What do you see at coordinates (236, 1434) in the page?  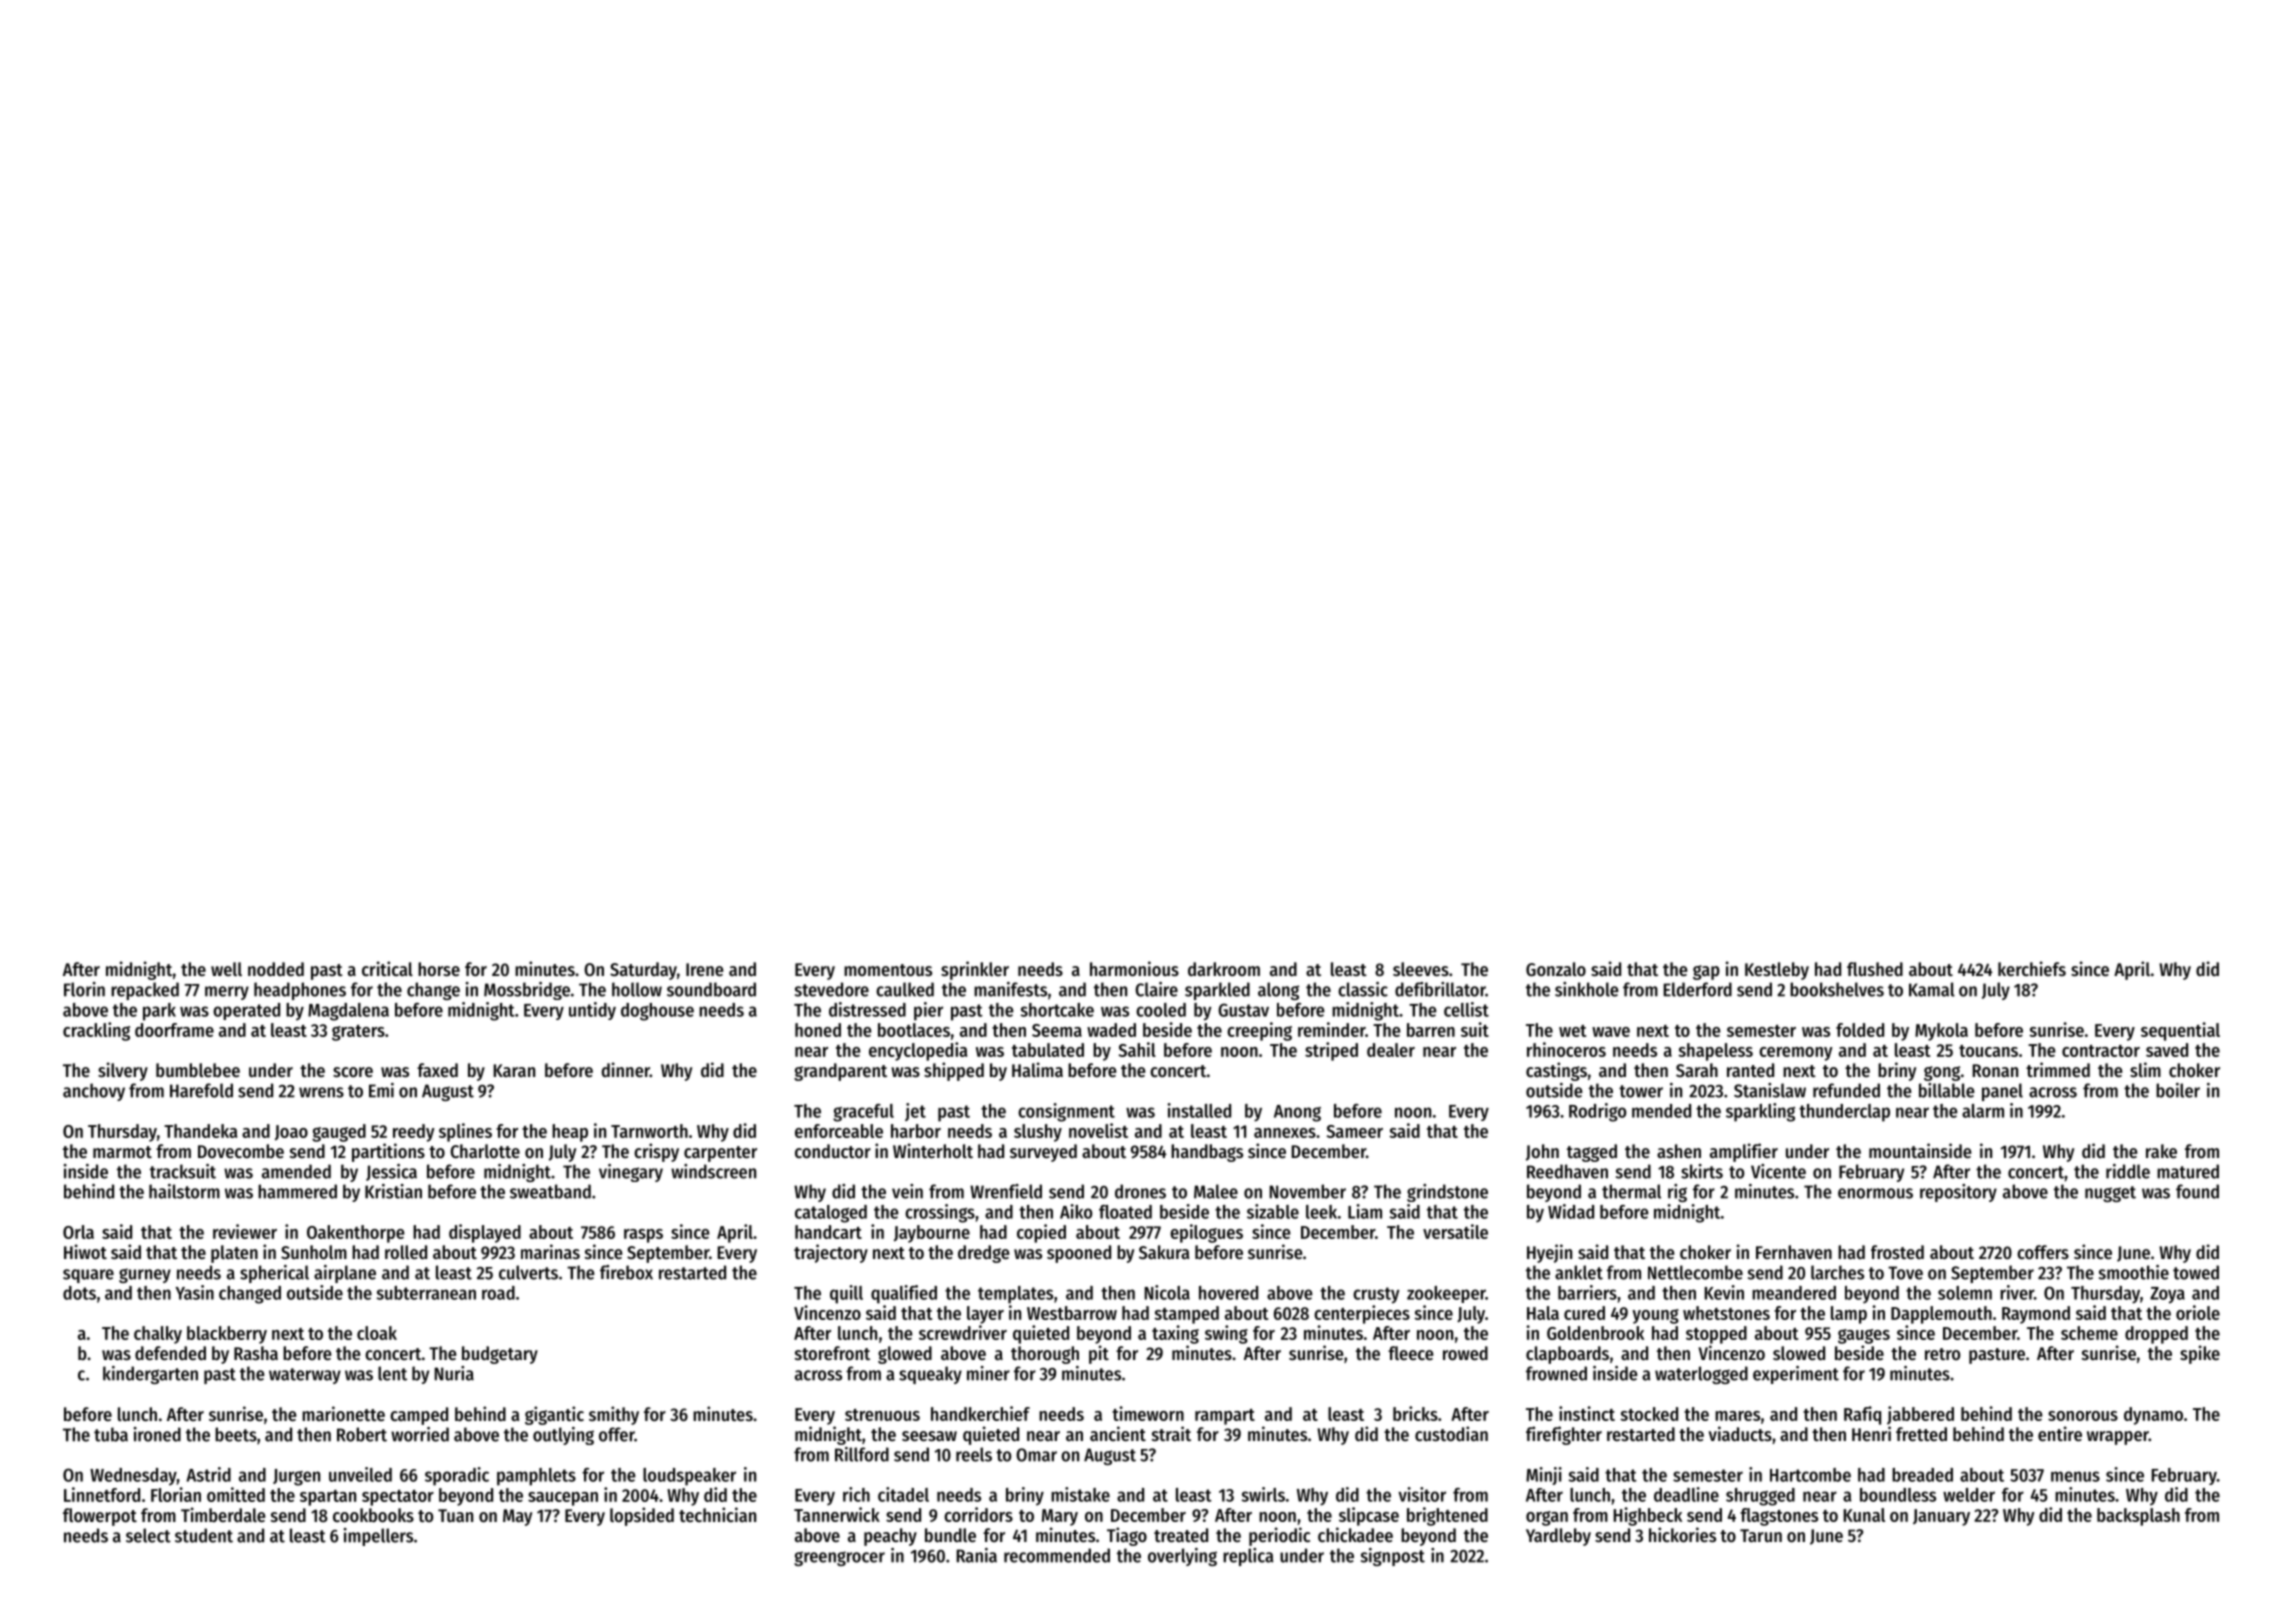 I see `beets` at bounding box center [236, 1434].
